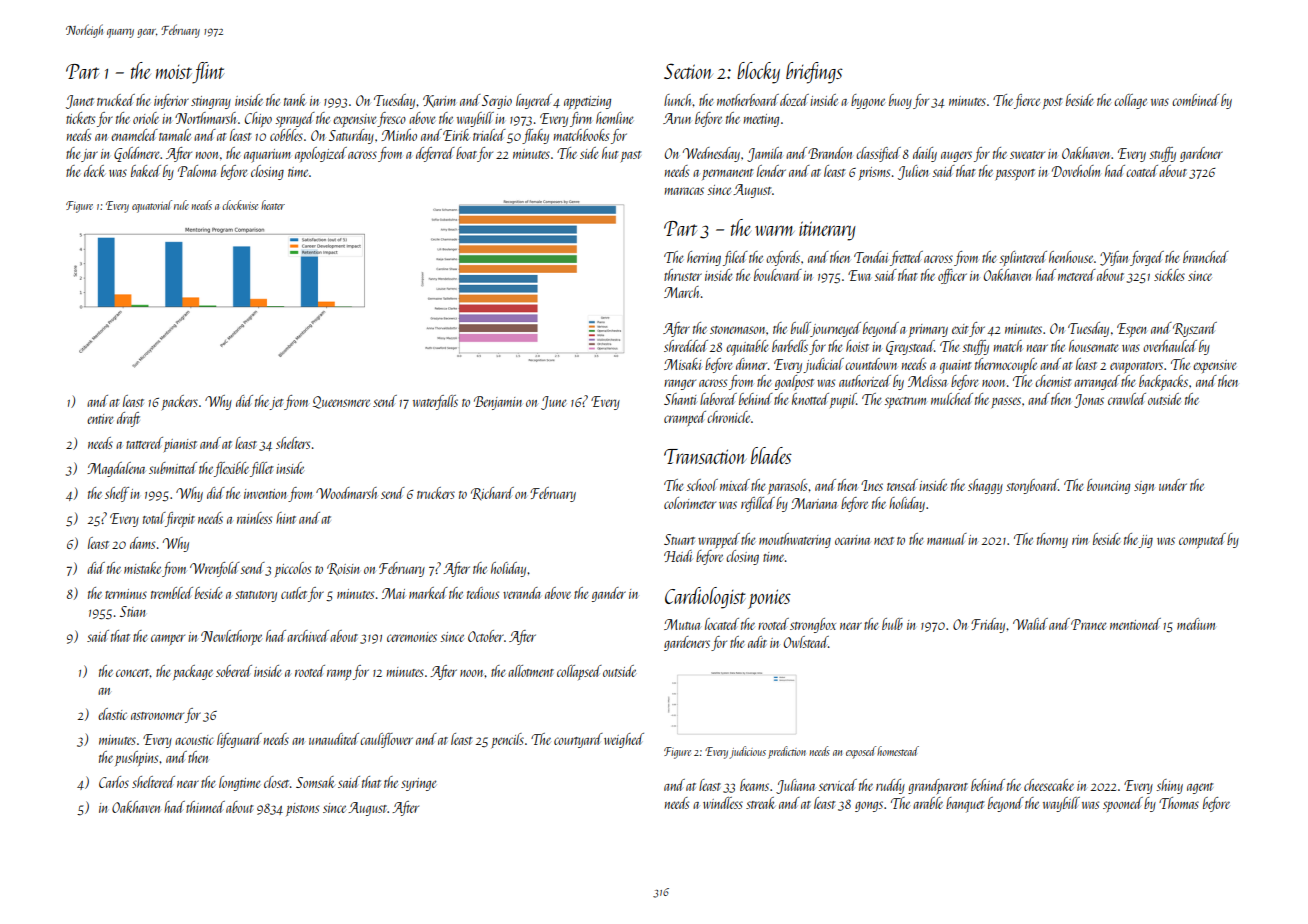  I want to click on adit, so click(757, 642).
